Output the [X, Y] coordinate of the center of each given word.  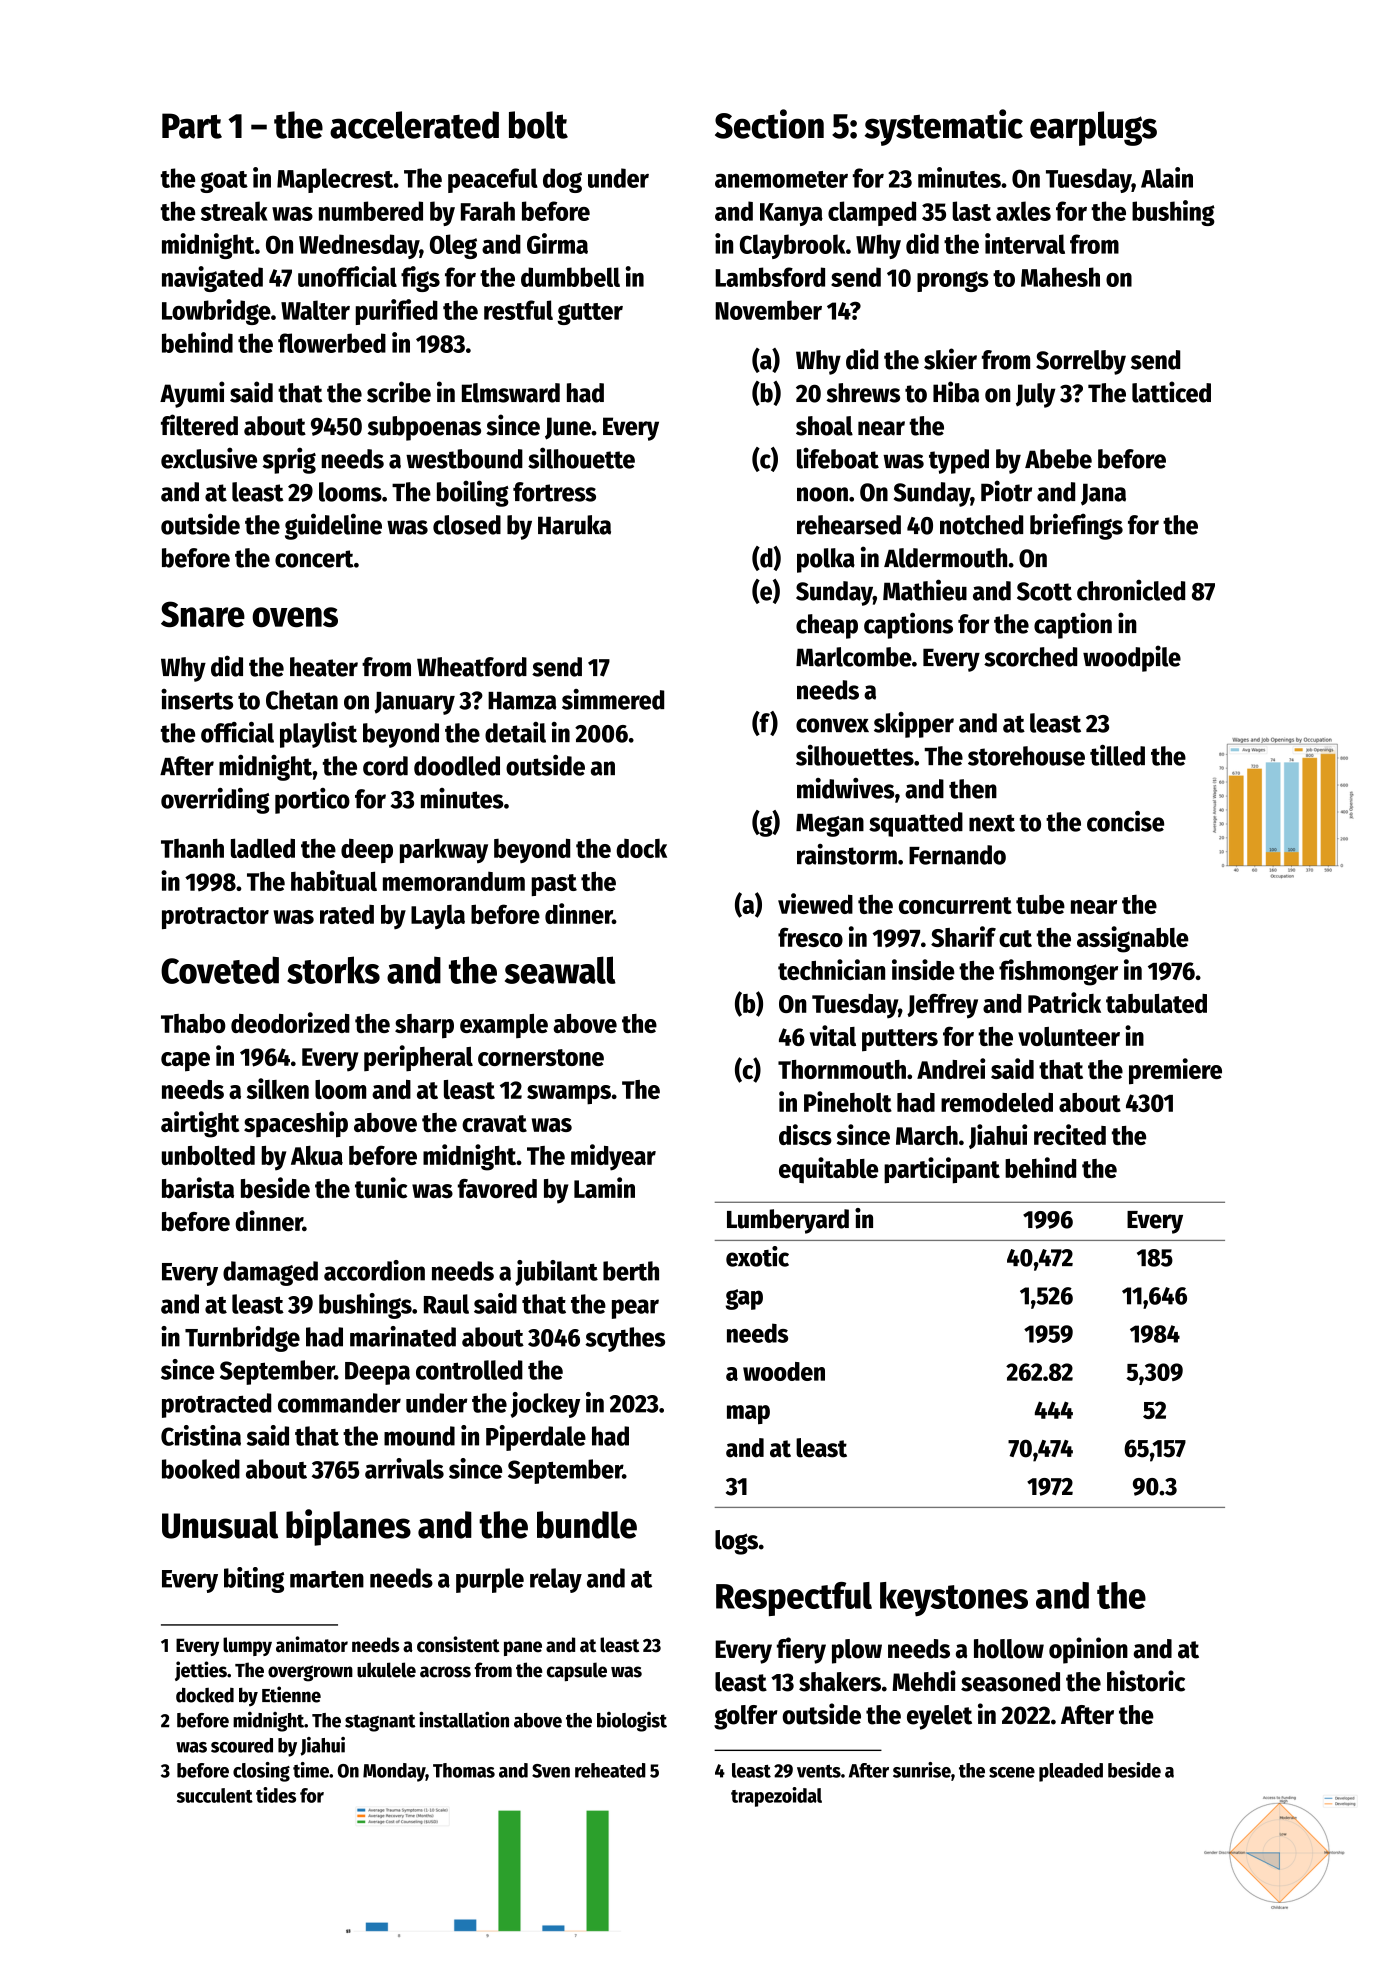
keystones [954, 1599]
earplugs [1093, 128]
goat [224, 182]
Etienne [291, 1694]
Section [769, 124]
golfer [745, 1717]
